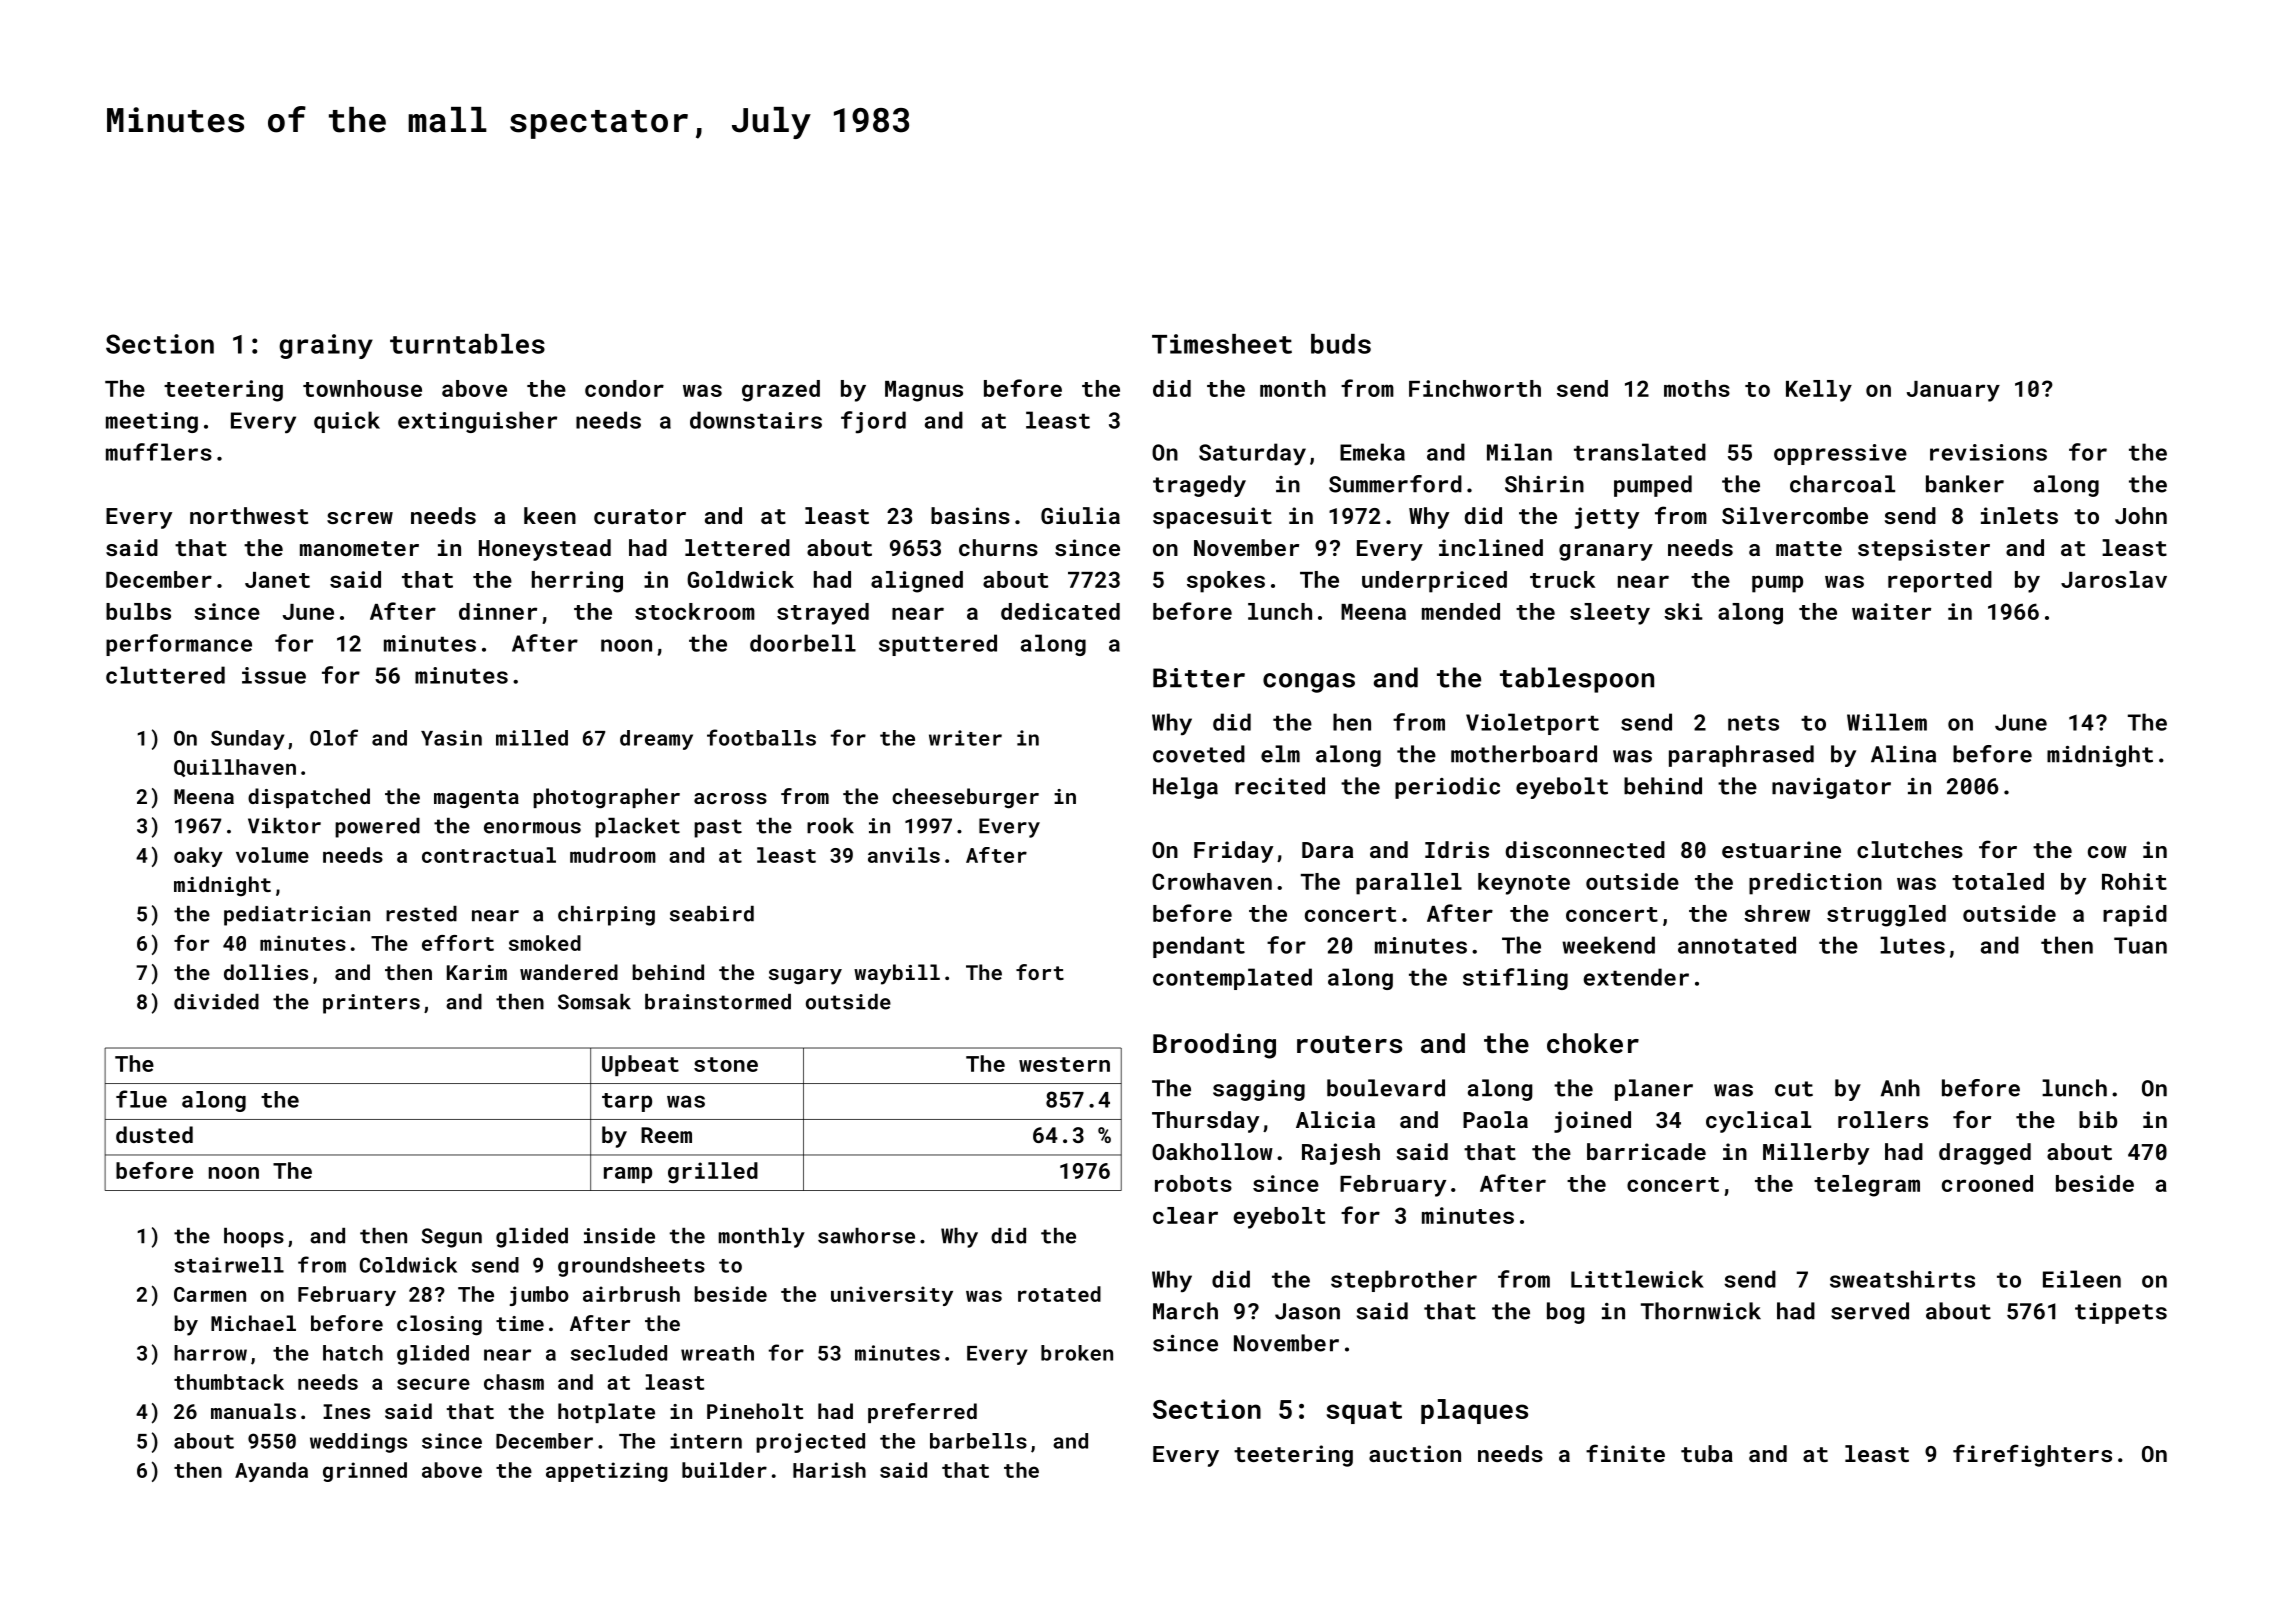 The image size is (2273, 1608). What do you see at coordinates (1998, 881) in the page?
I see `totaled` at bounding box center [1998, 881].
